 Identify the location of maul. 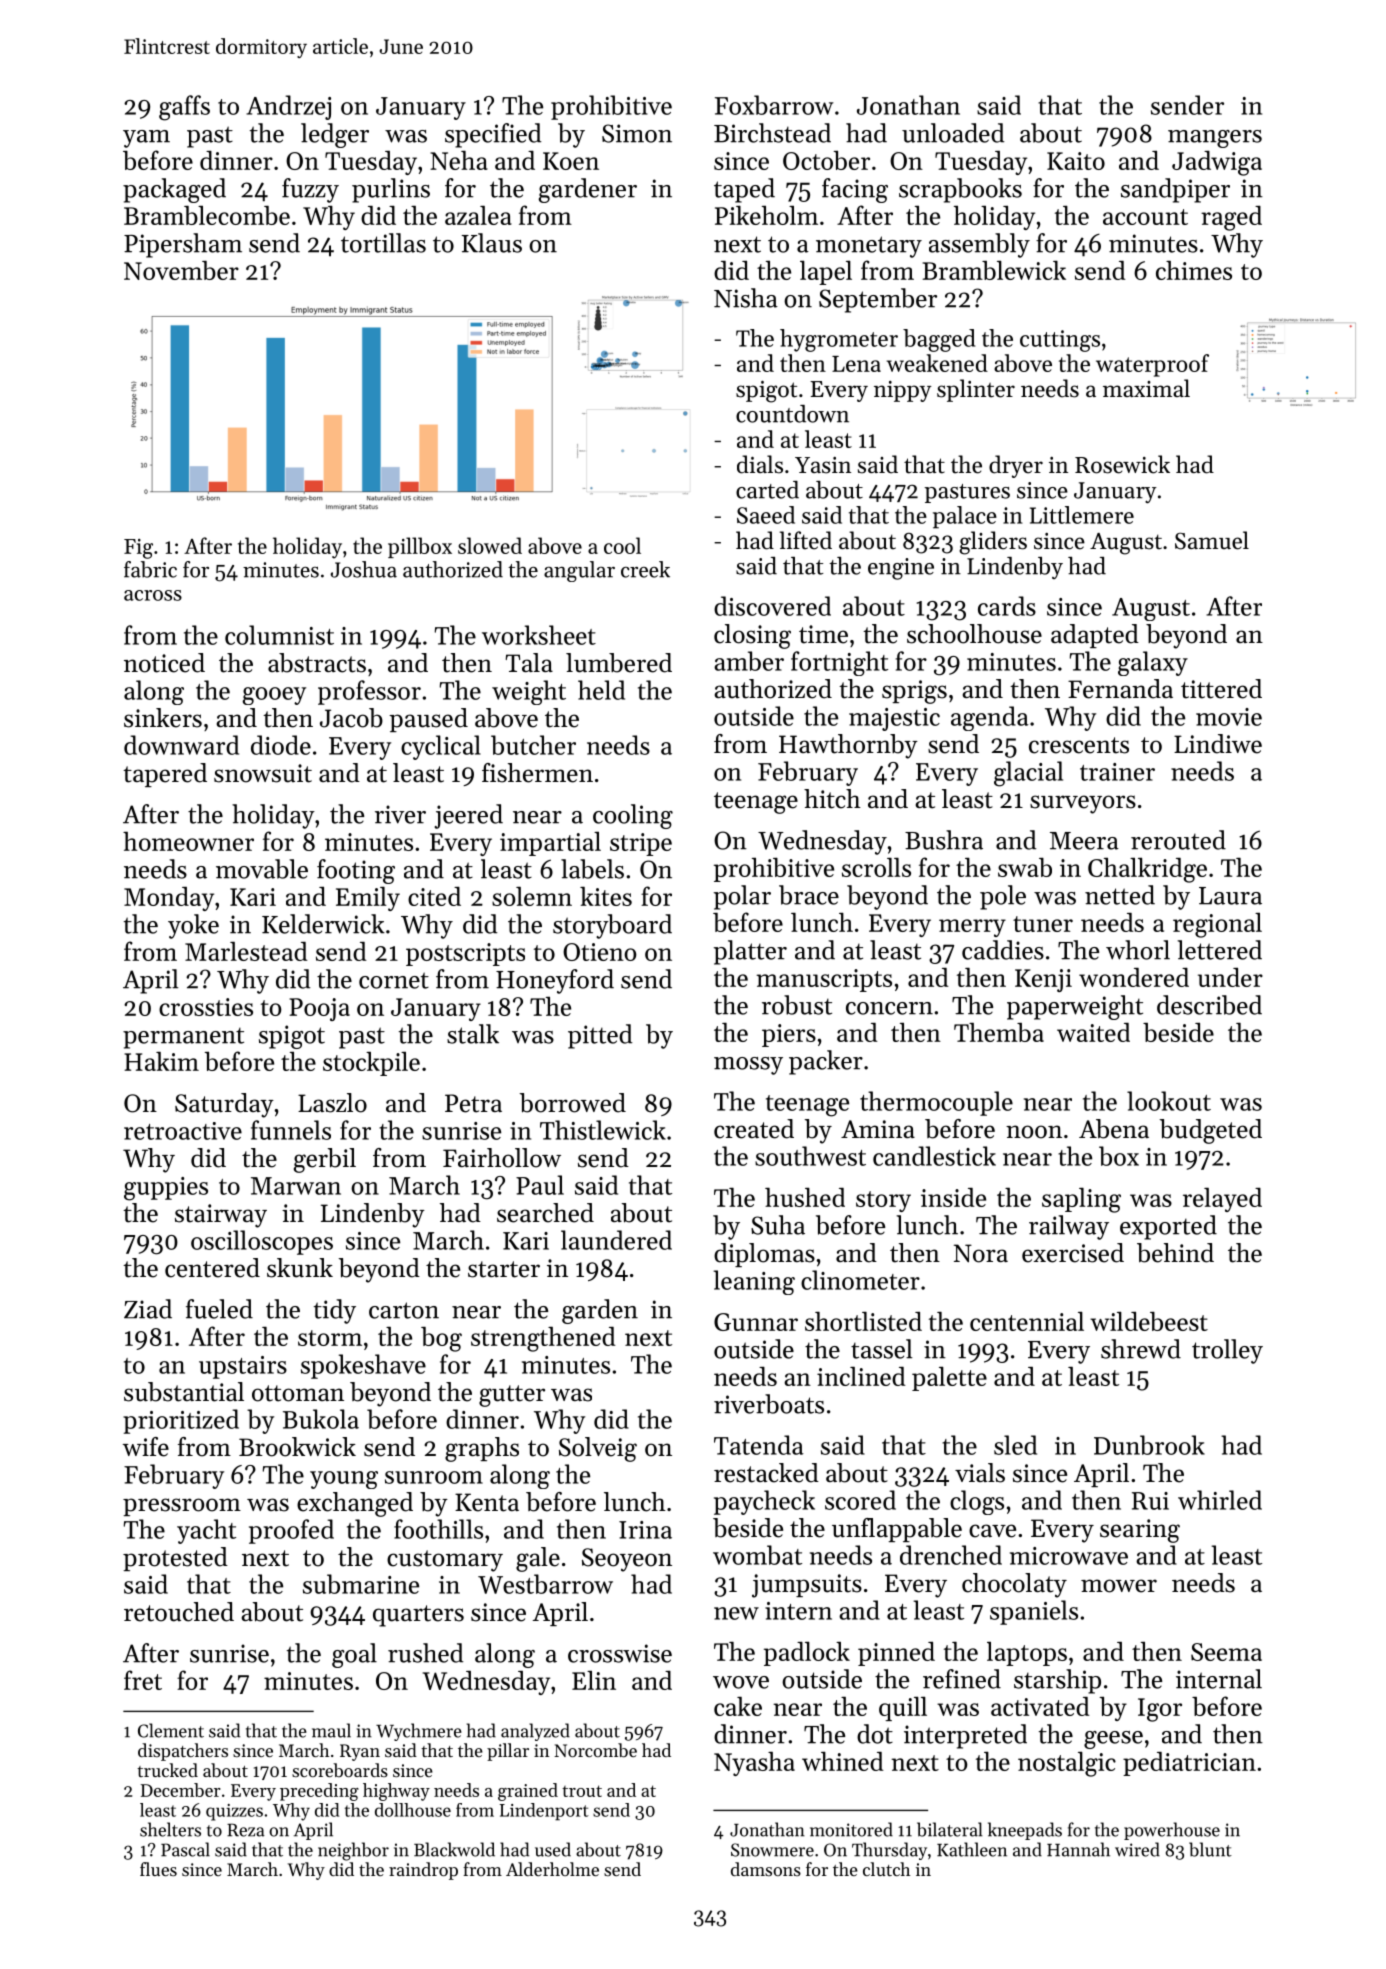
(331, 1730).
